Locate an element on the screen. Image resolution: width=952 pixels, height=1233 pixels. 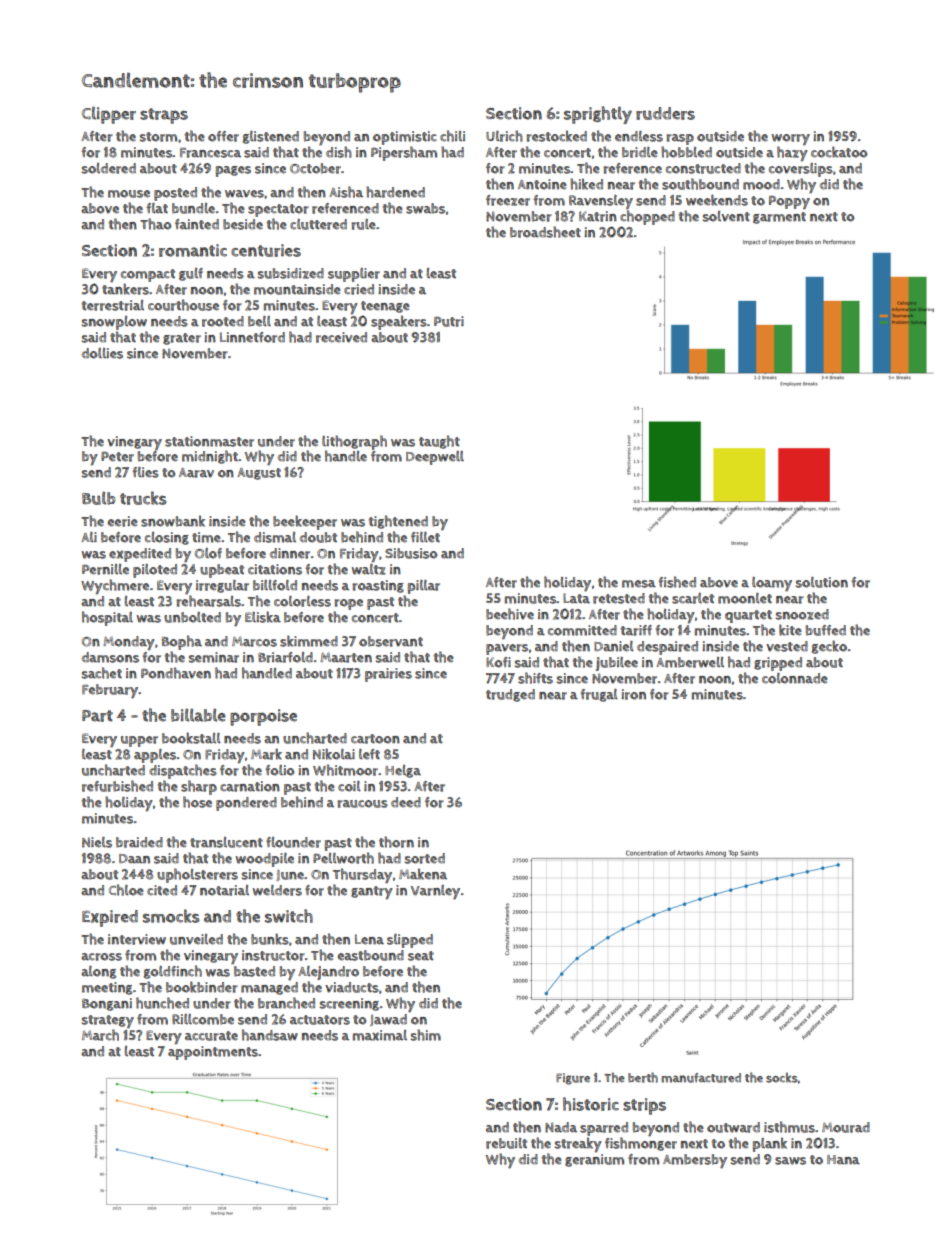
historic is located at coordinates (591, 1104).
